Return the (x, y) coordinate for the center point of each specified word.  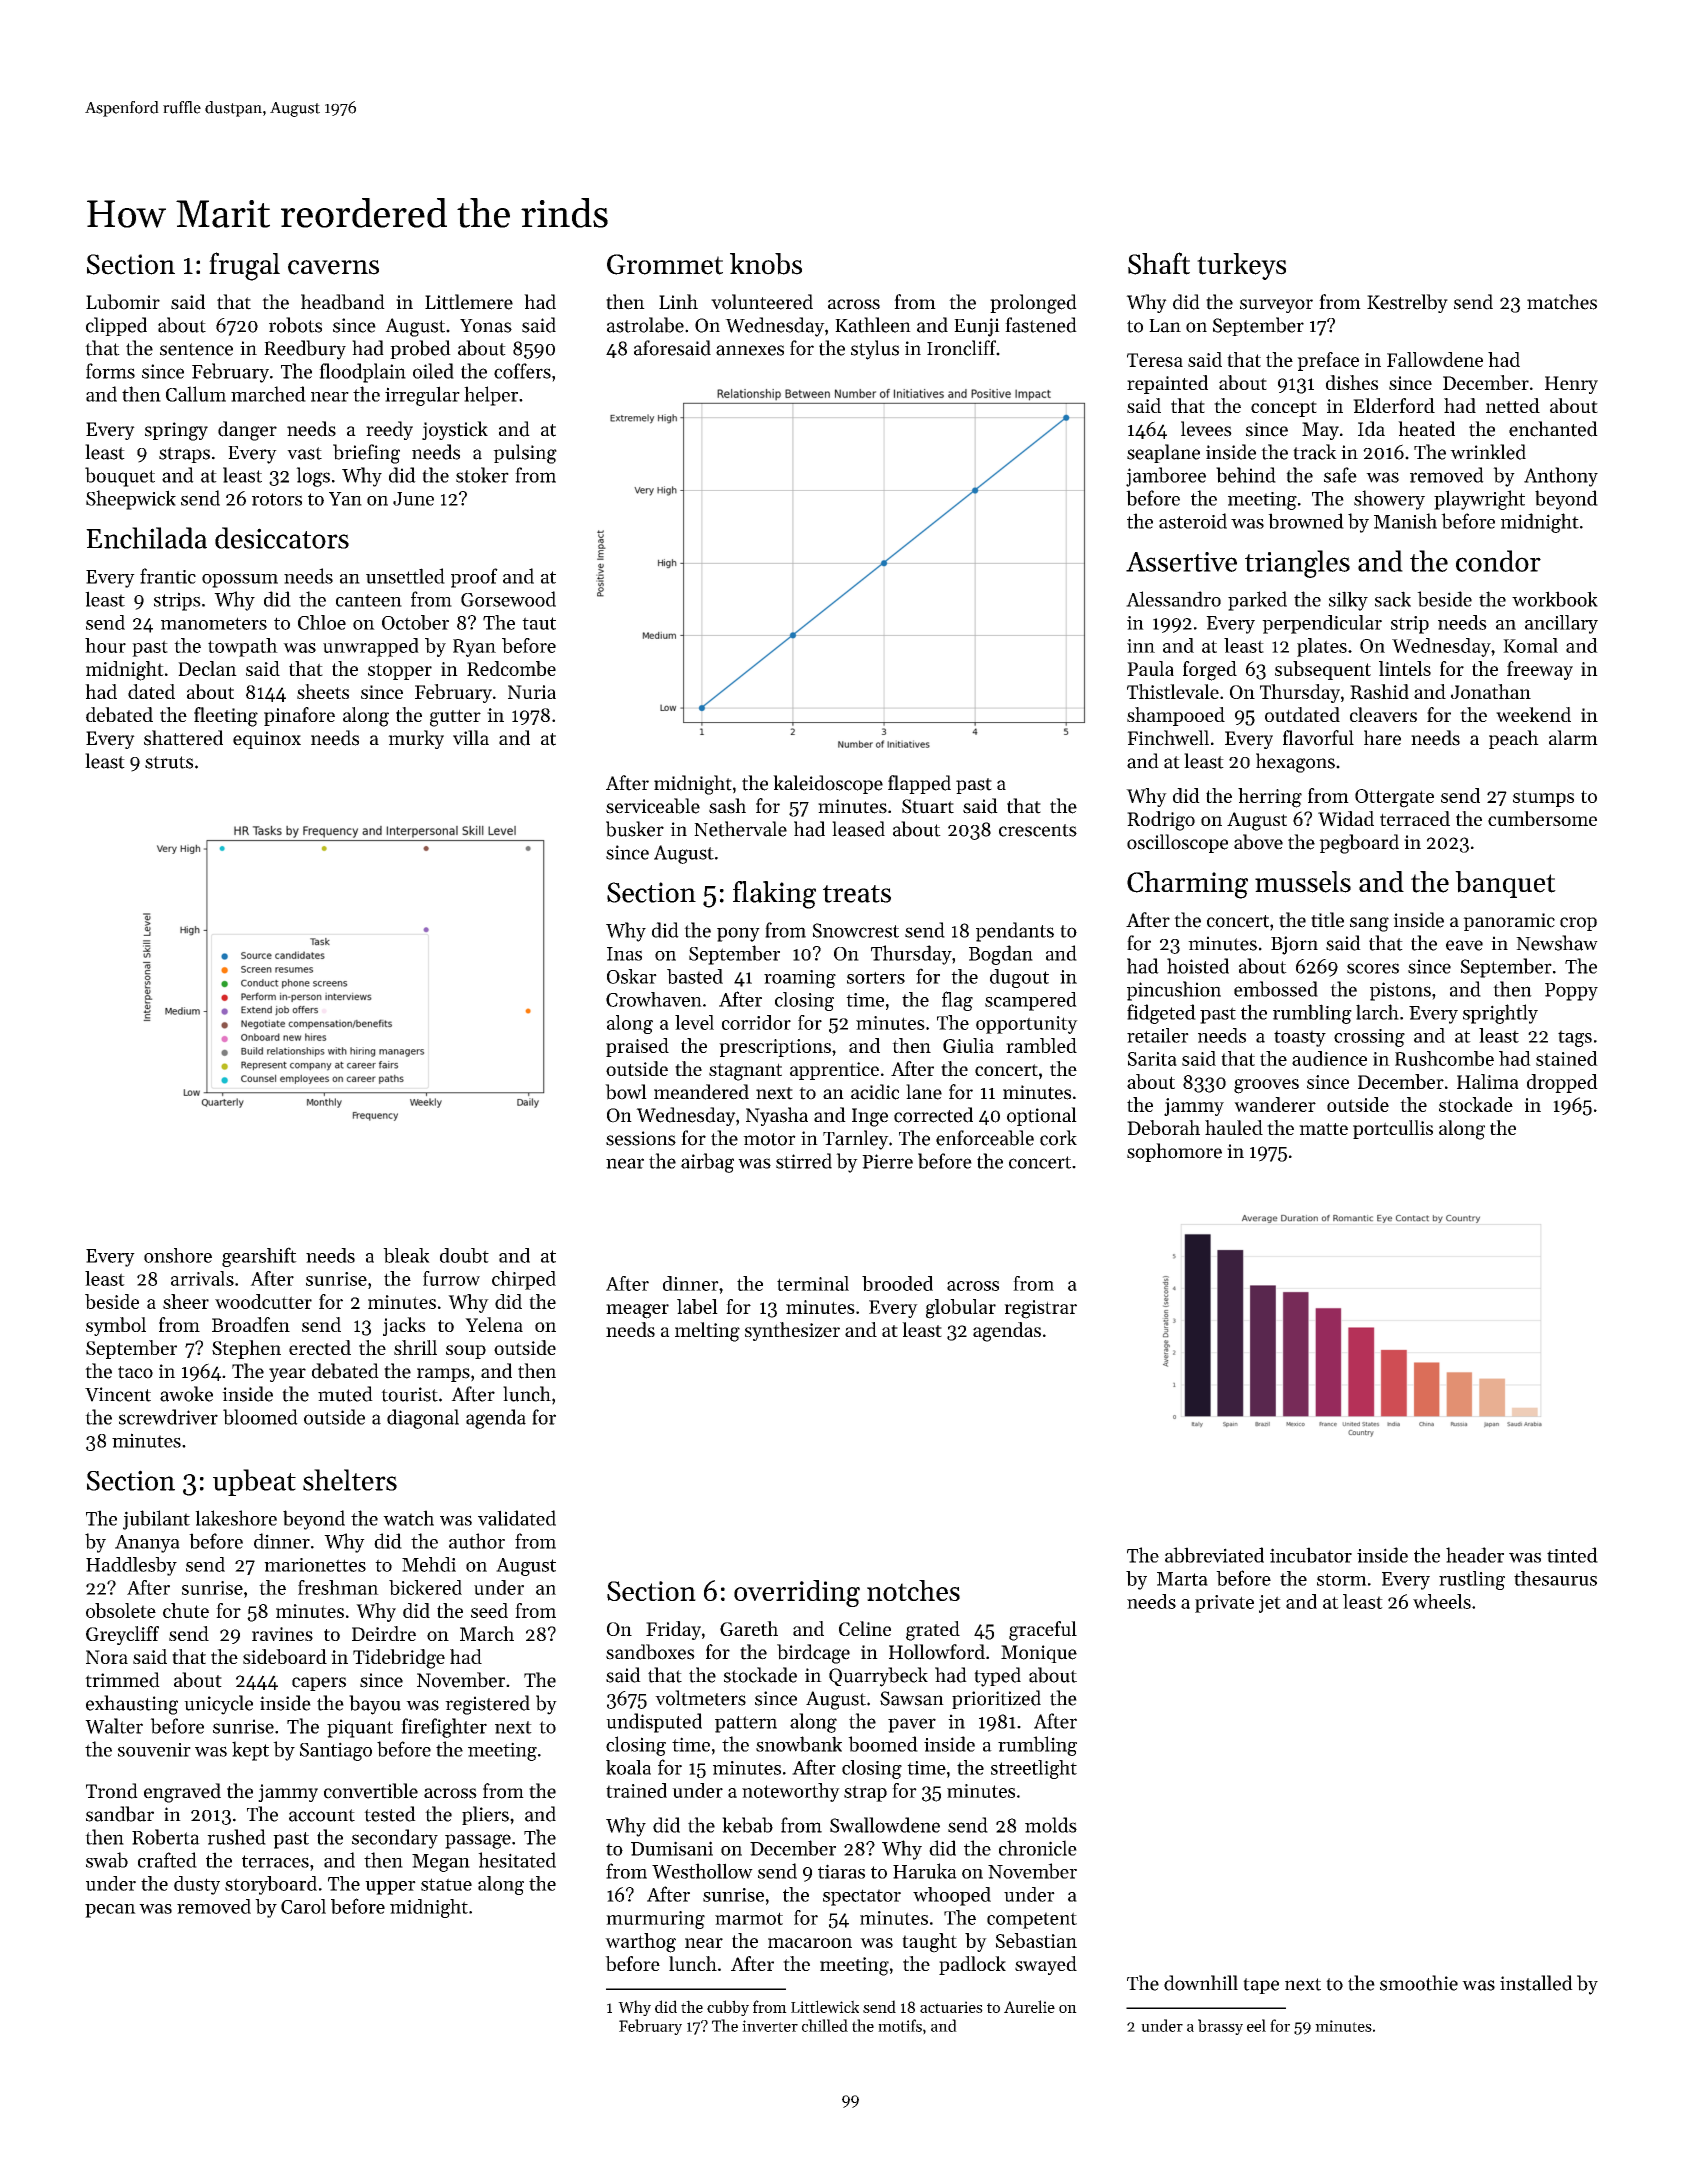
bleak (406, 1255)
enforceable (985, 1138)
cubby (728, 2008)
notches (913, 1590)
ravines (282, 1634)
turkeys (1241, 266)
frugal (244, 266)
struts (169, 762)
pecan (110, 1911)
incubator (1311, 1555)
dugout (1019, 978)
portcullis (1393, 1129)
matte (1323, 1129)
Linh (678, 301)
